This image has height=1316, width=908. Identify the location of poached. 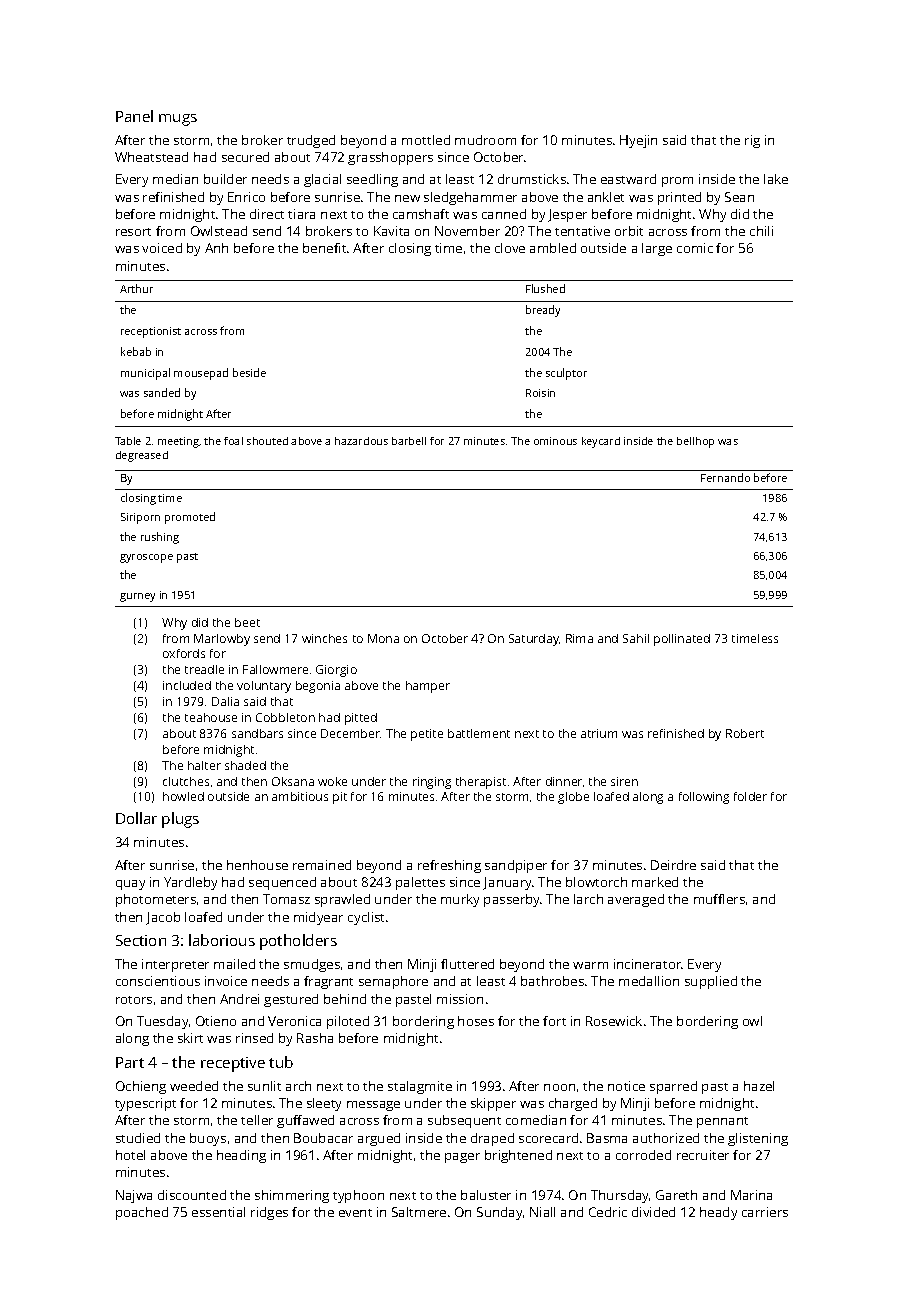
(142, 1213).
